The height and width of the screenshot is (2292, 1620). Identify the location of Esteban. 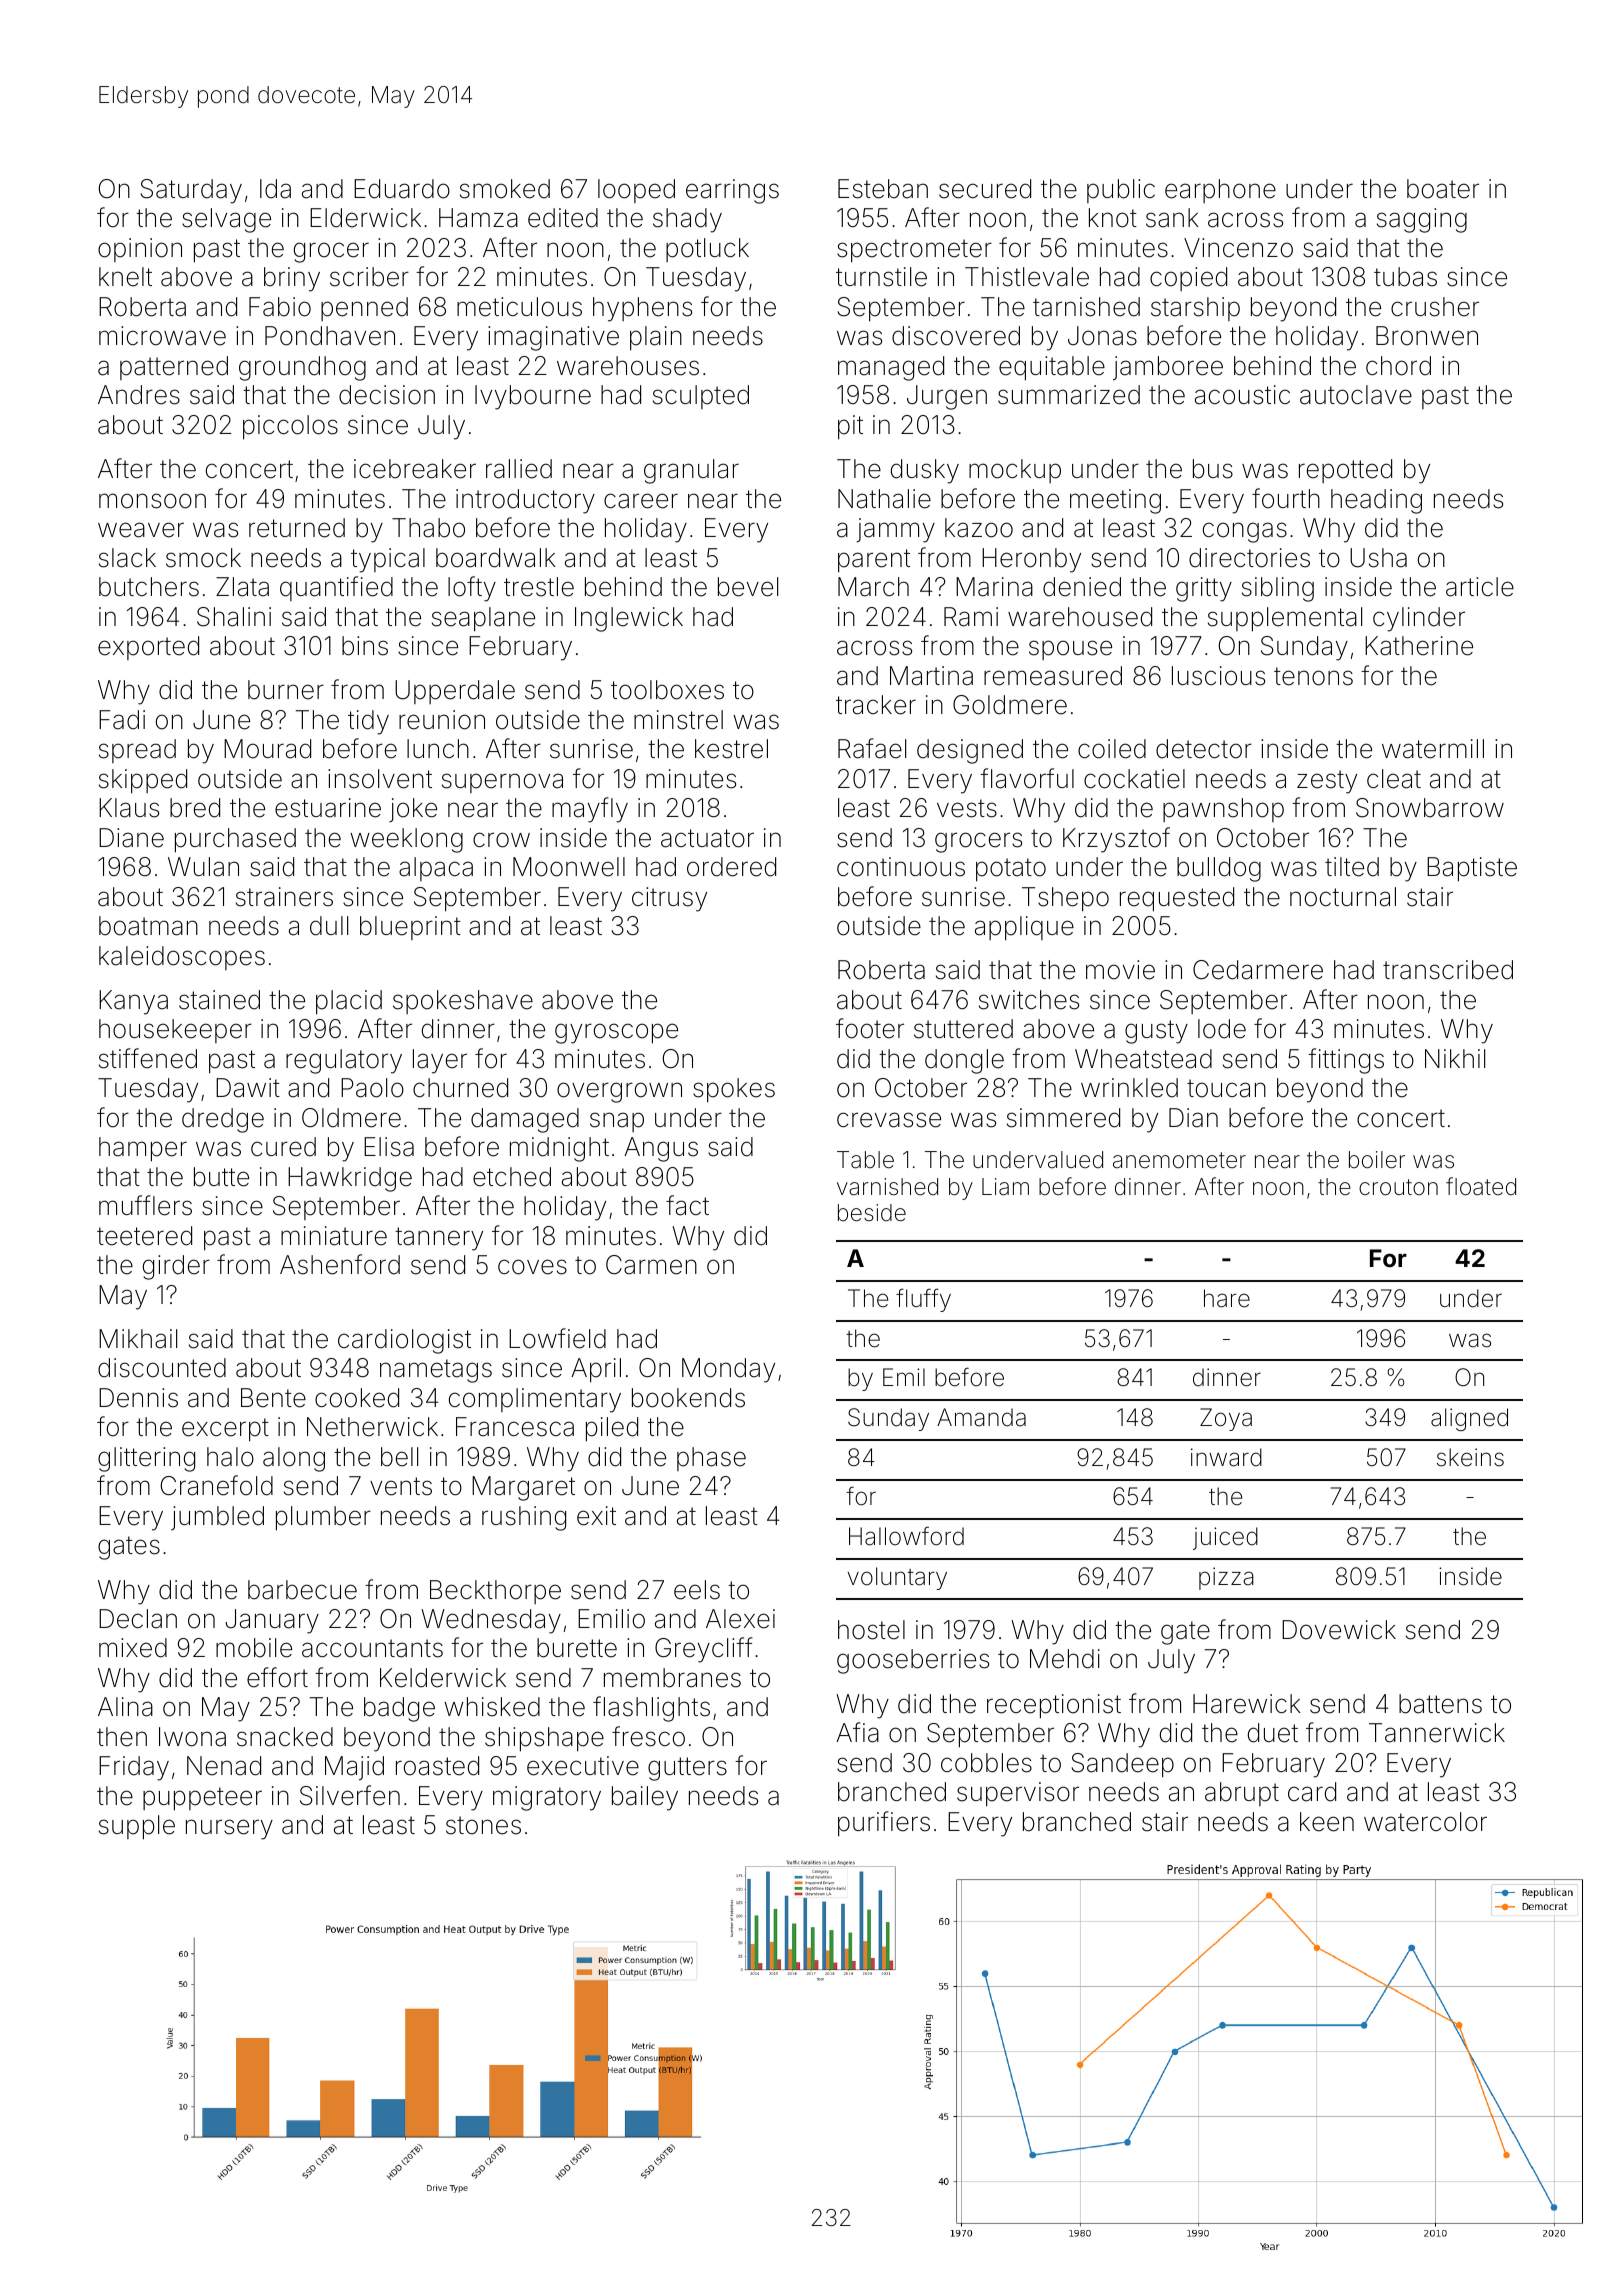
(883, 189).
